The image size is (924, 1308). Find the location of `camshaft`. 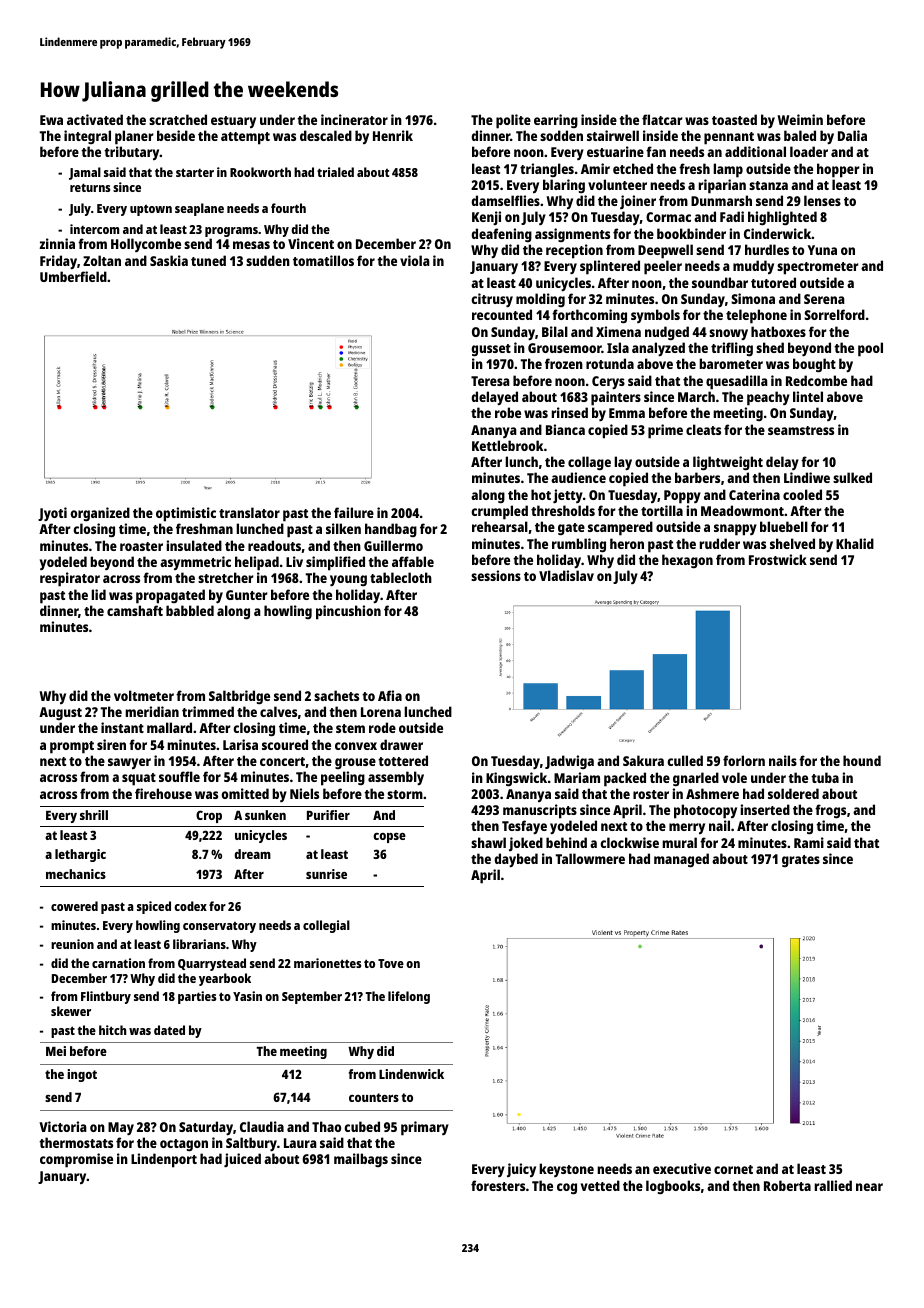

camshaft is located at coordinates (135, 610).
